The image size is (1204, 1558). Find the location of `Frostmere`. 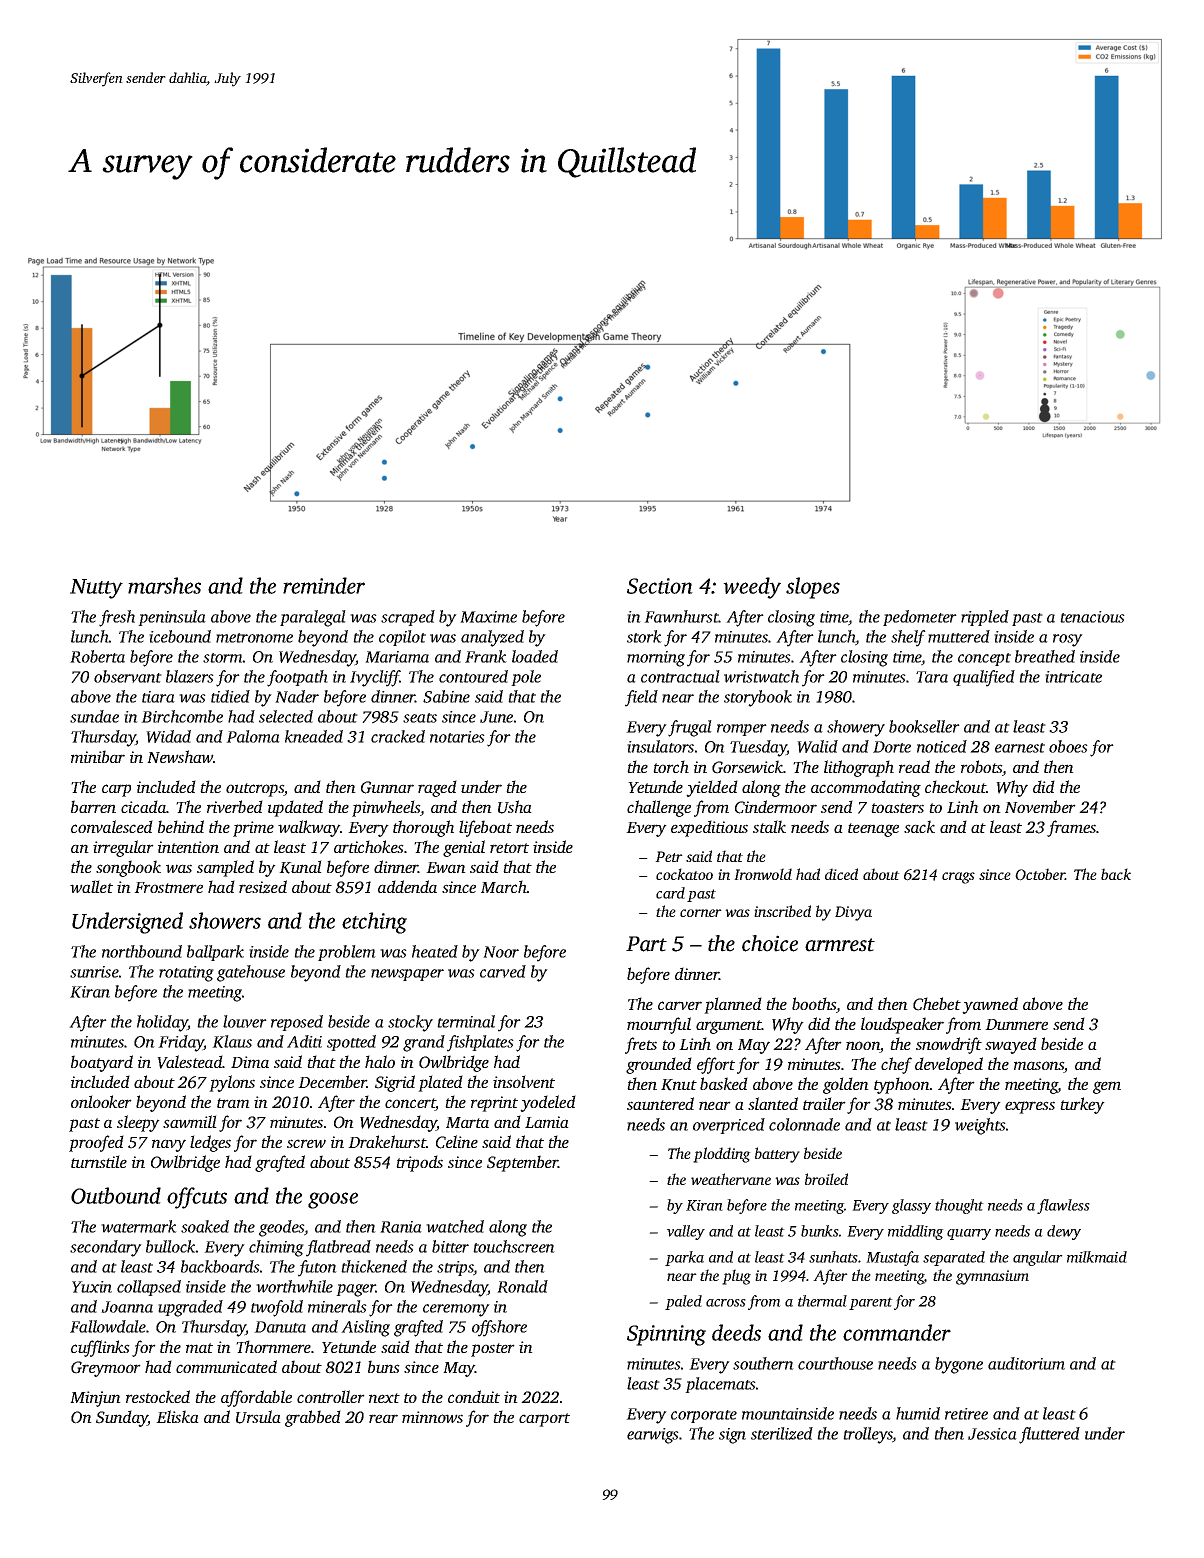

Frostmere is located at coordinates (168, 887).
